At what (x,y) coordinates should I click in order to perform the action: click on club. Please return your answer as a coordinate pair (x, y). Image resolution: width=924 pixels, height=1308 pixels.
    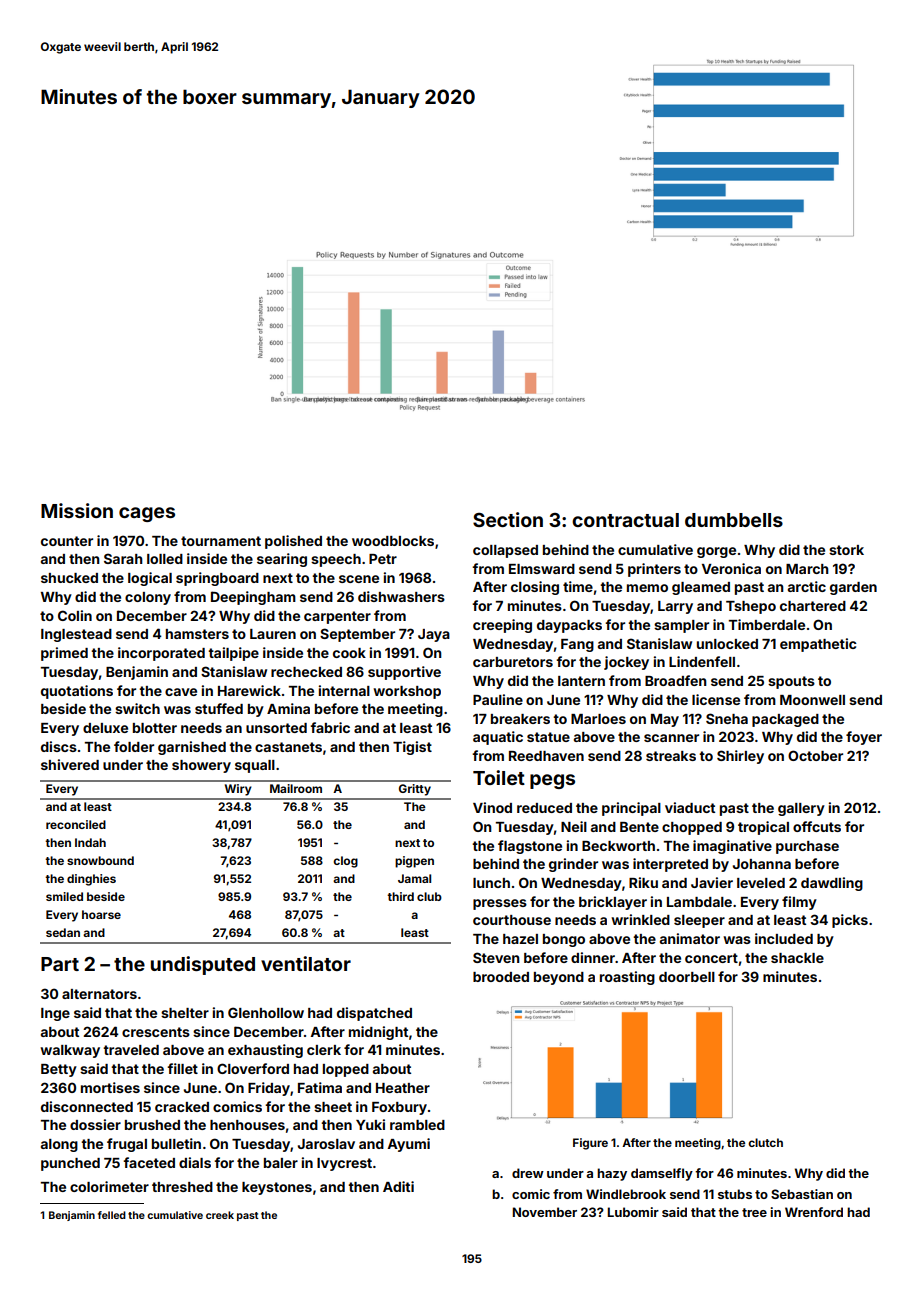
    Looking at the image, I should click on (429, 896).
